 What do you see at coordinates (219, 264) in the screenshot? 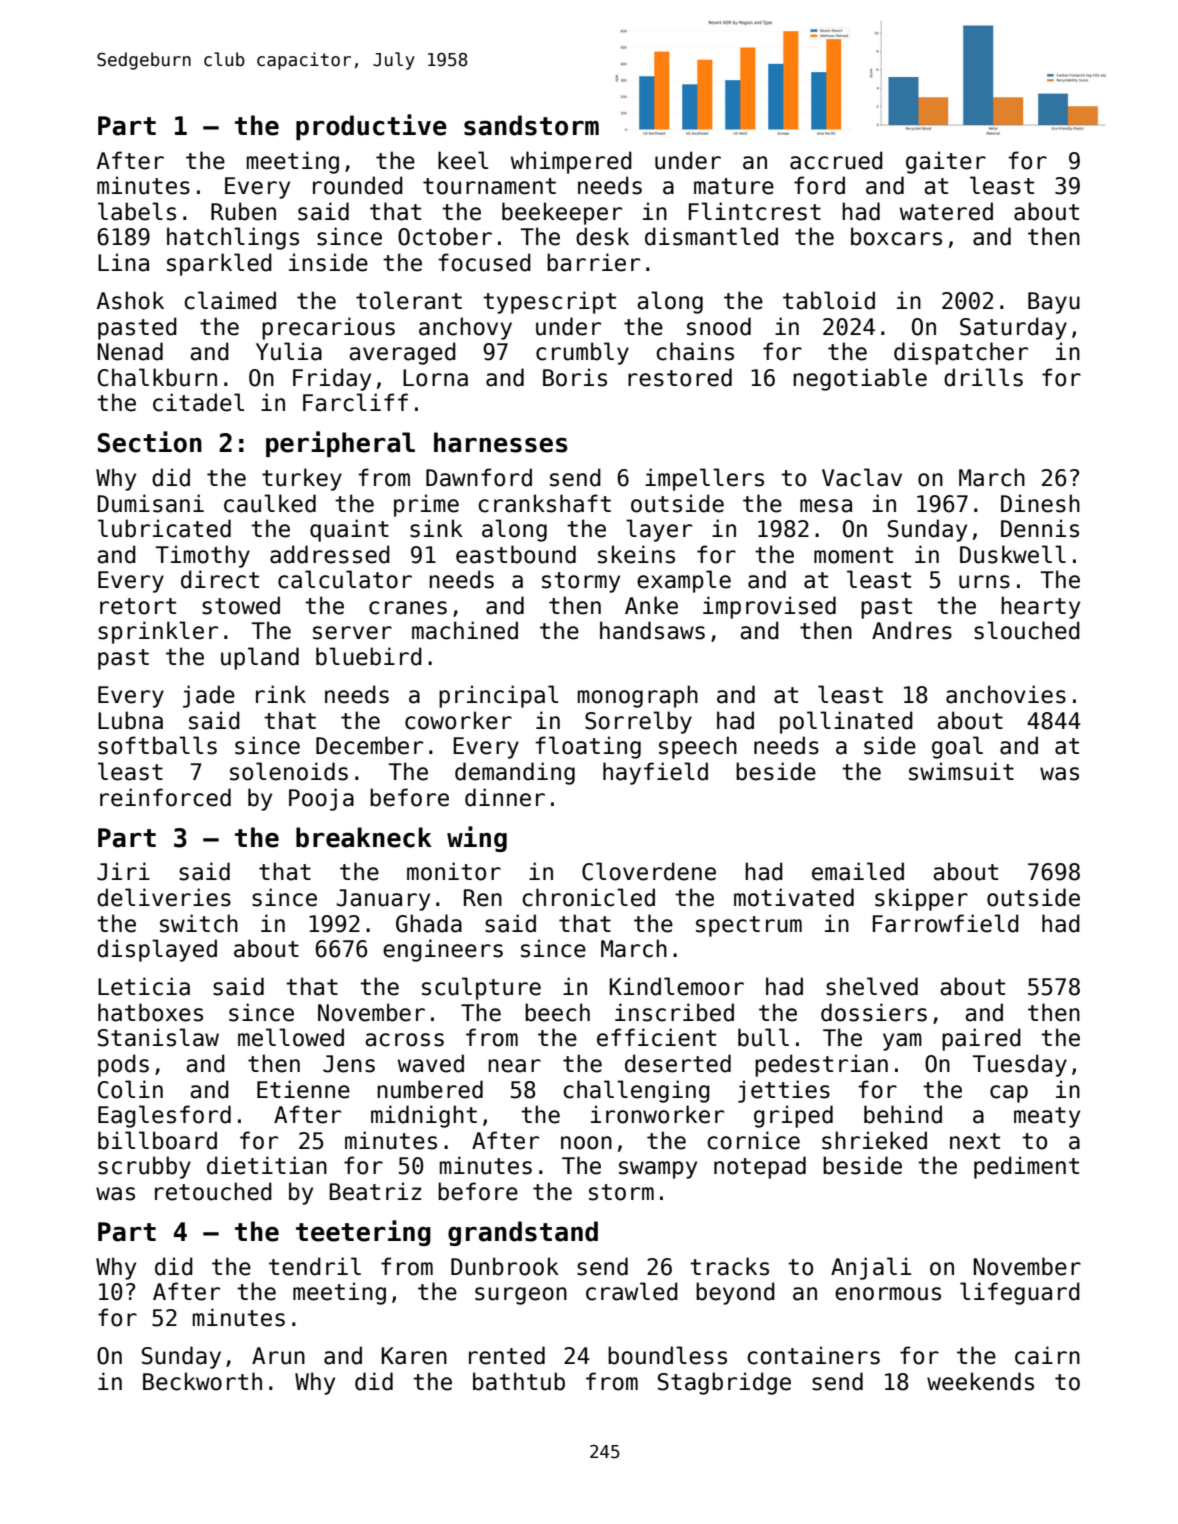
I see `sparkled` at bounding box center [219, 264].
